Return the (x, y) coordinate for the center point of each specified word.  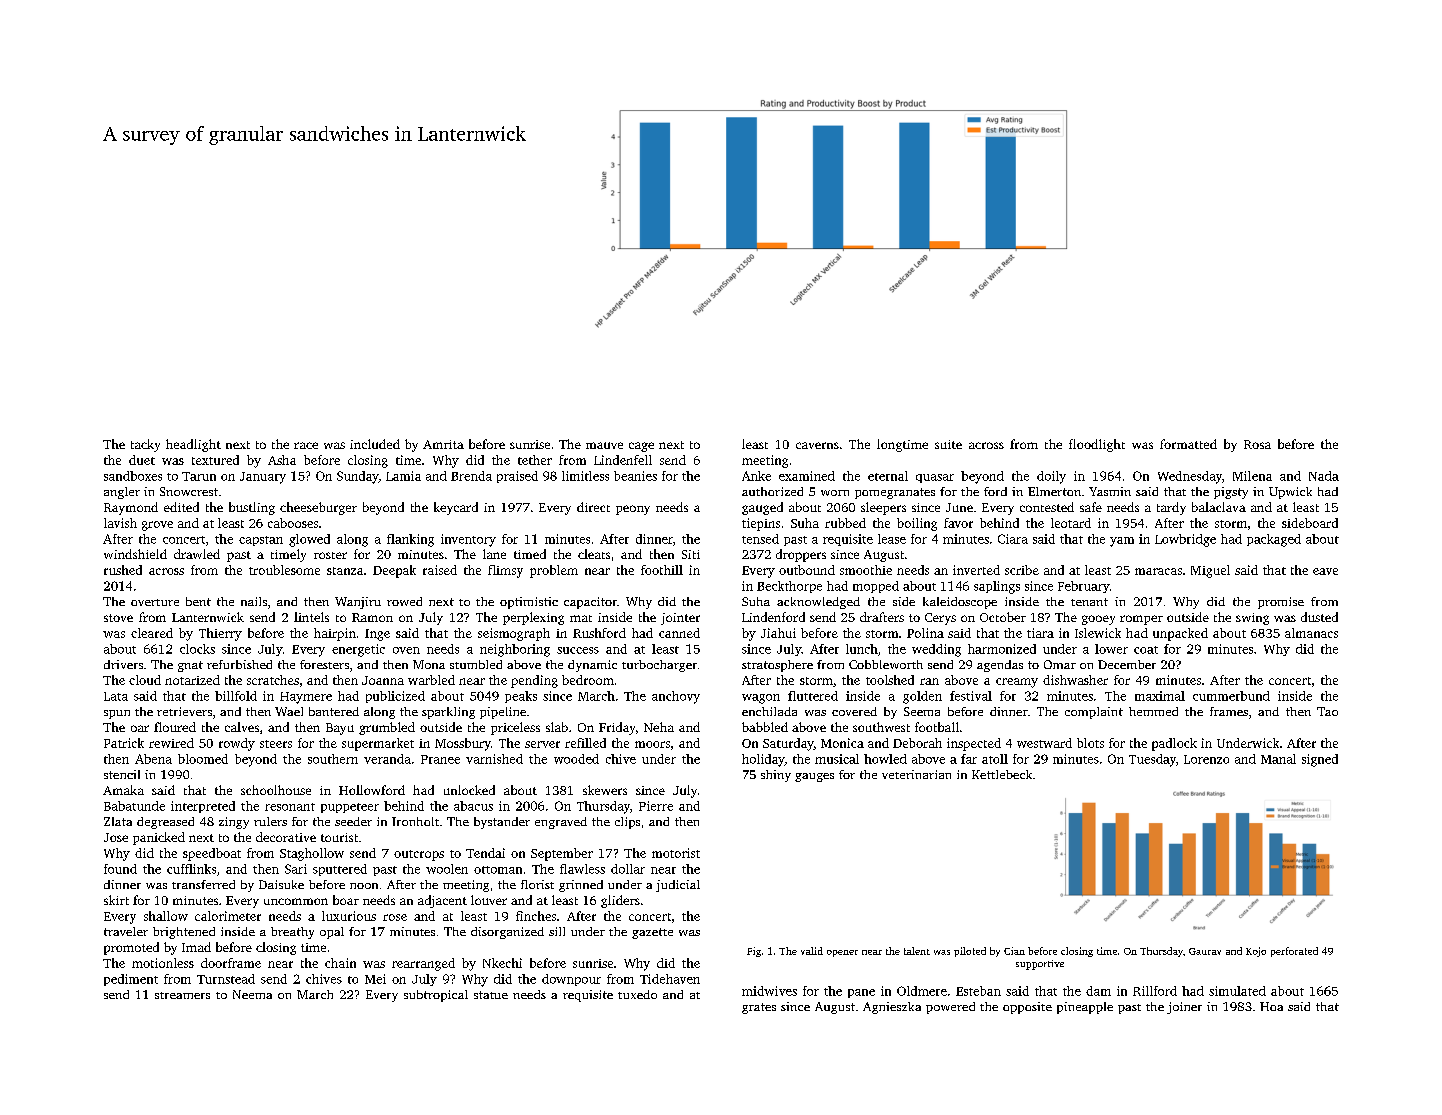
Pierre (656, 806)
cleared (152, 633)
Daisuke (281, 884)
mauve (604, 445)
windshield (135, 554)
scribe (1022, 570)
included (375, 444)
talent (917, 951)
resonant (290, 807)
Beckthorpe (789, 587)
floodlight (1097, 445)
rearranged (423, 964)
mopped (876, 587)
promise (1281, 603)
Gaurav (1205, 951)
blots (1090, 743)
